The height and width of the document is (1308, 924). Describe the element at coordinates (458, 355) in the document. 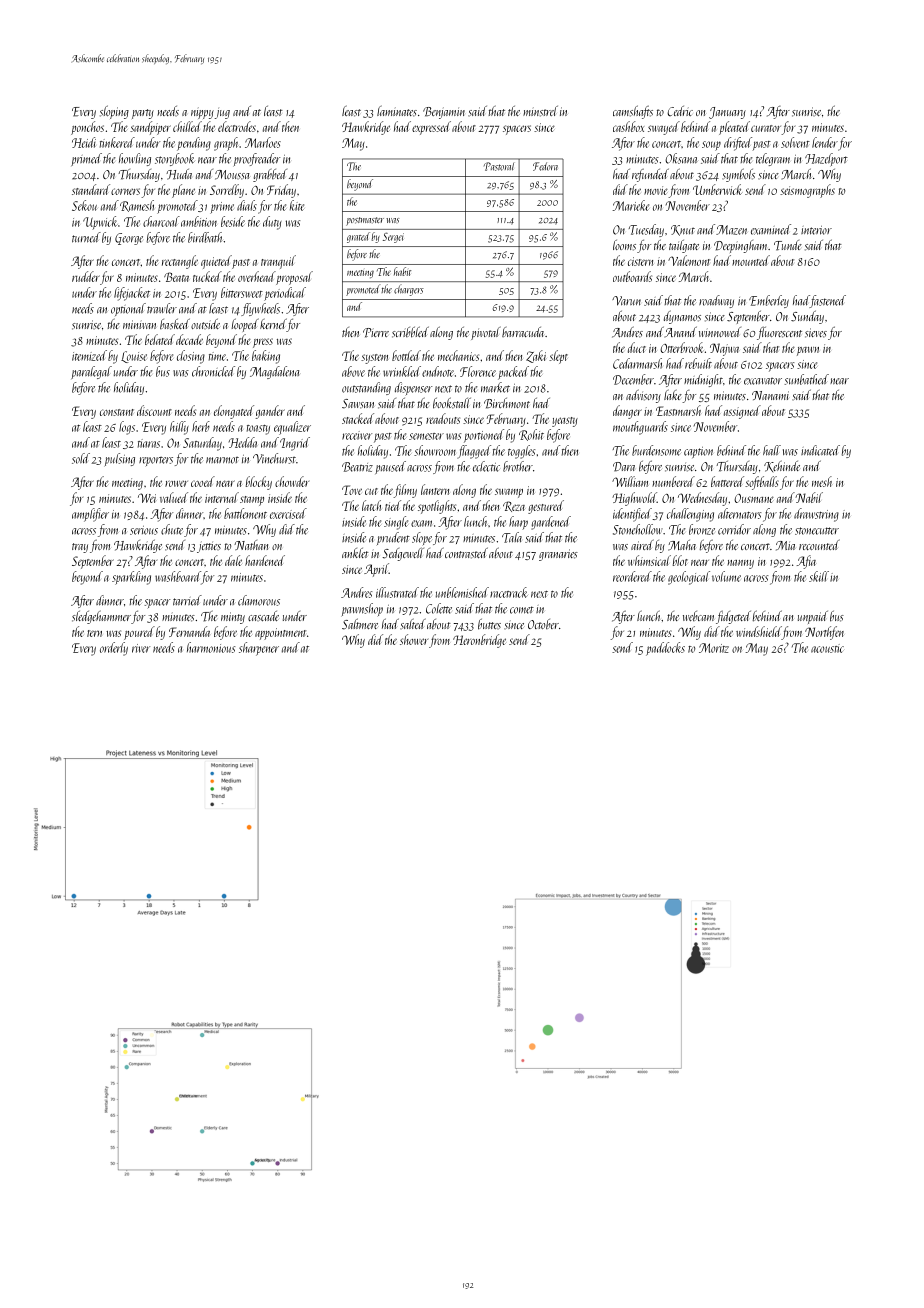

I see `mechanics` at that location.
